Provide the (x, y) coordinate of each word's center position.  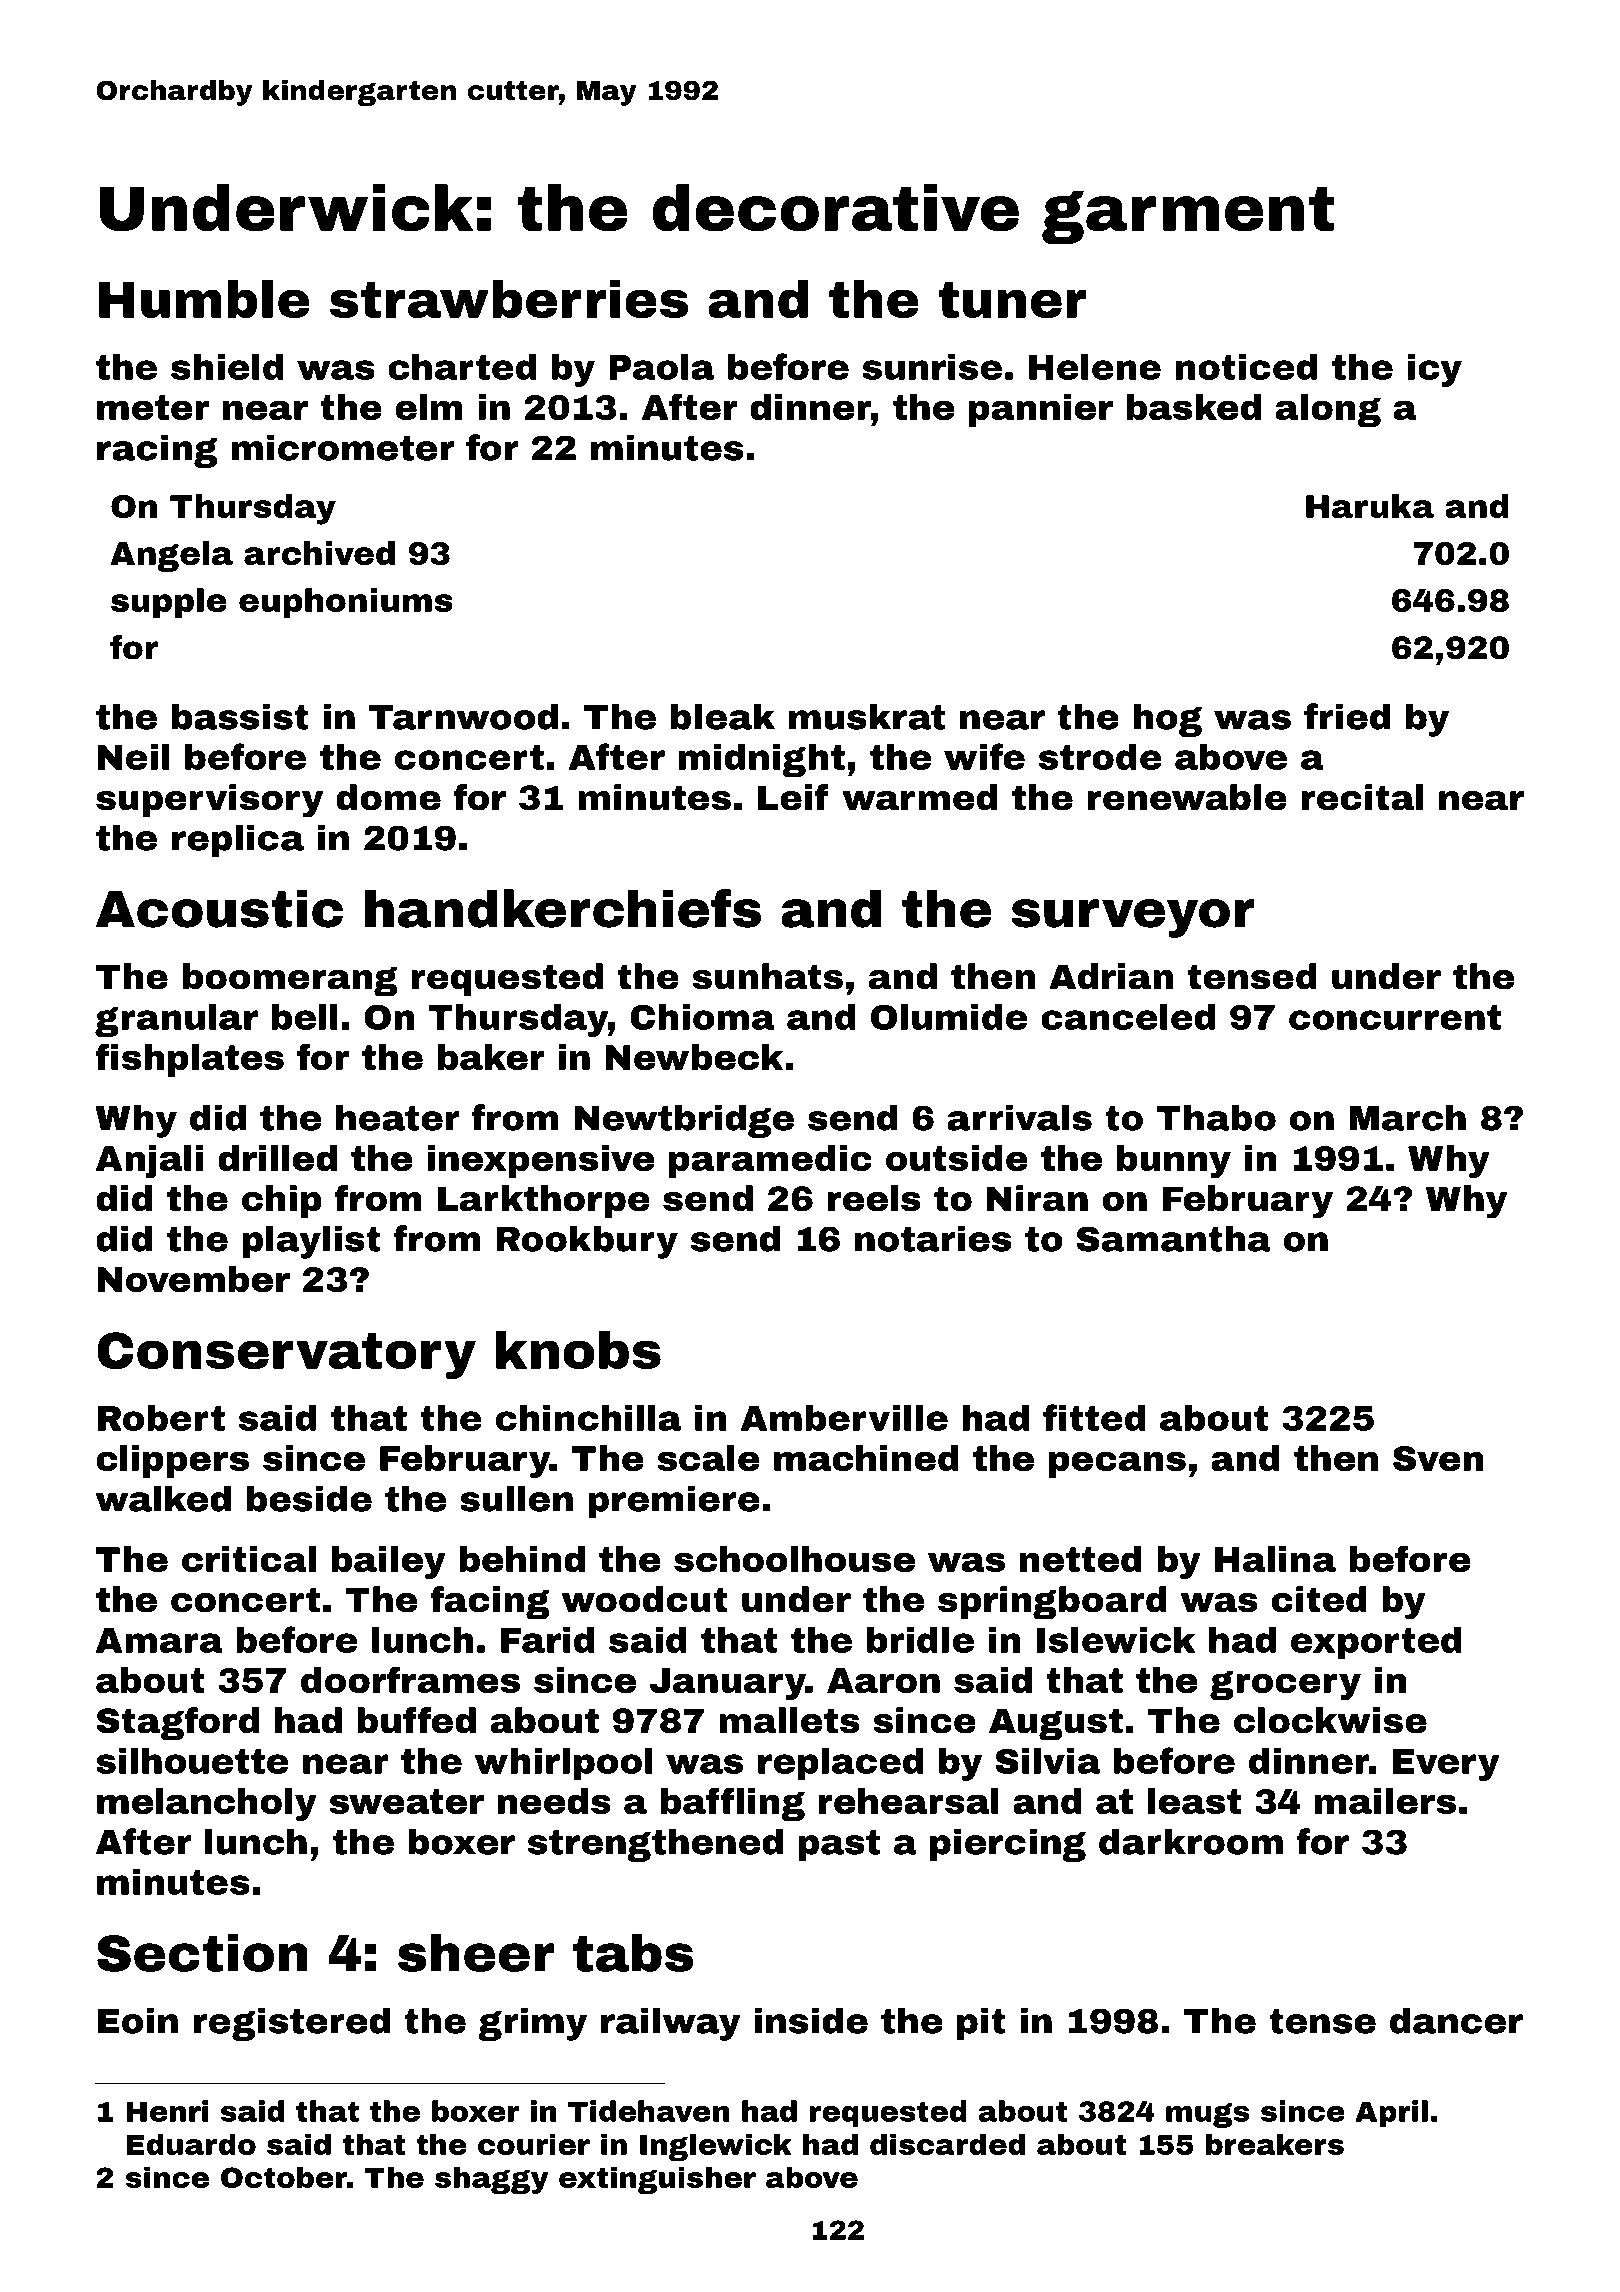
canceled (1128, 1017)
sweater (406, 1801)
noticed (1246, 367)
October (284, 2177)
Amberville (844, 1418)
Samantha (1174, 1238)
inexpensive (540, 1161)
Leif (793, 797)
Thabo (1216, 1117)
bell (304, 1017)
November (194, 1279)
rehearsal (909, 1801)
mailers (1385, 1801)
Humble (204, 299)
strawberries (509, 299)
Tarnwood (463, 716)
